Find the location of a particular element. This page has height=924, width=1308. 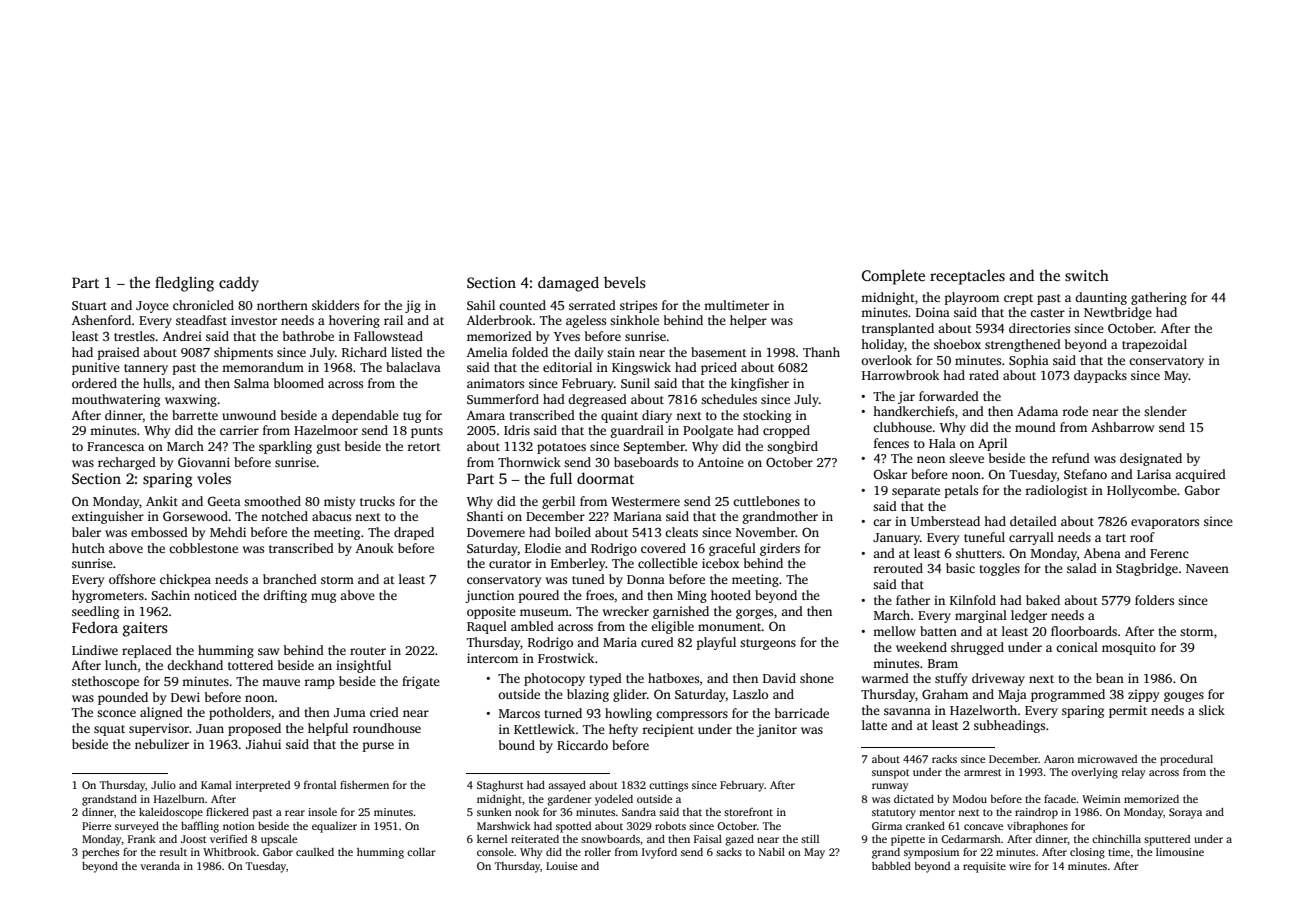

Oskar is located at coordinates (890, 474).
